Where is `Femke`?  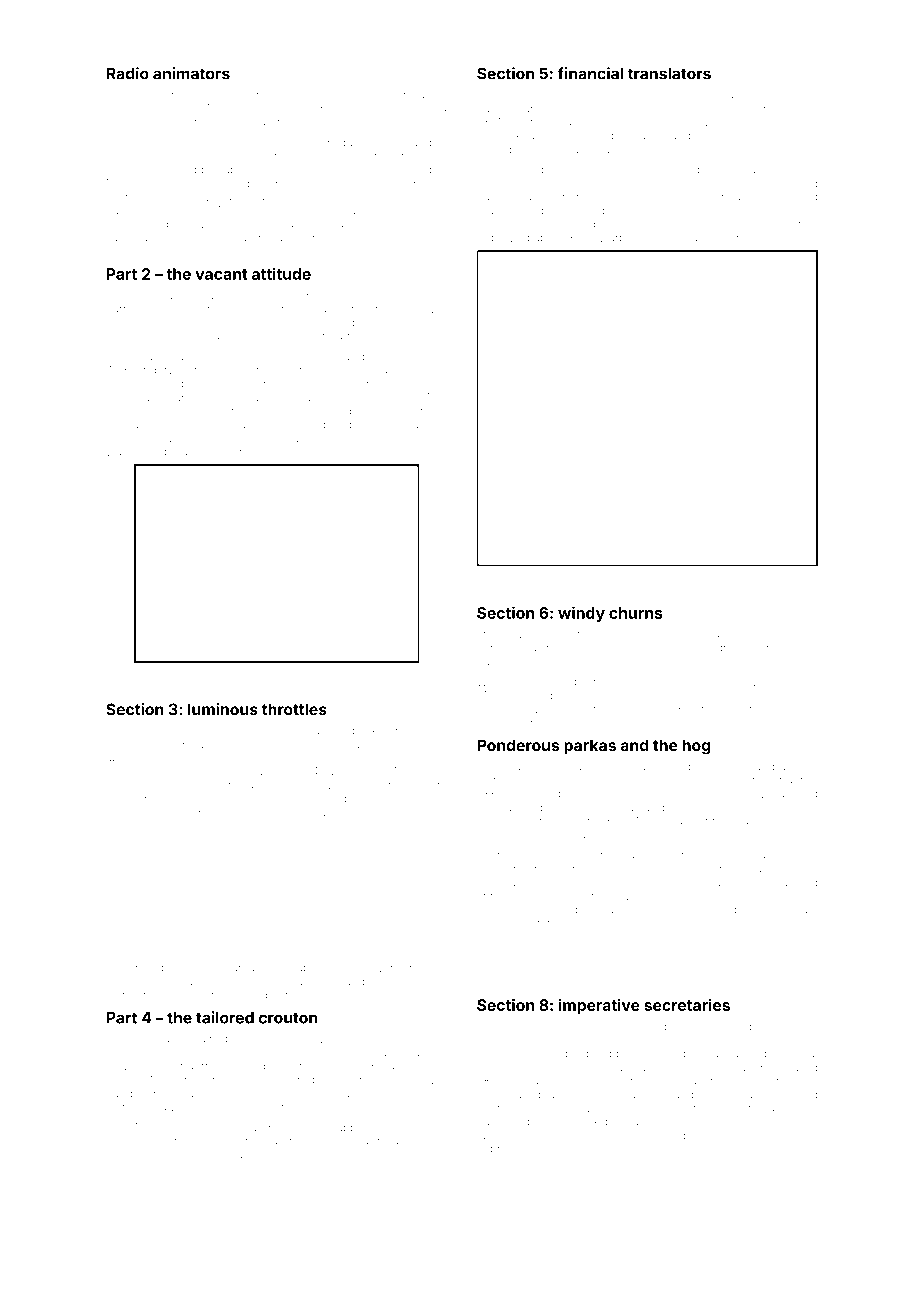
Femke is located at coordinates (293, 336).
